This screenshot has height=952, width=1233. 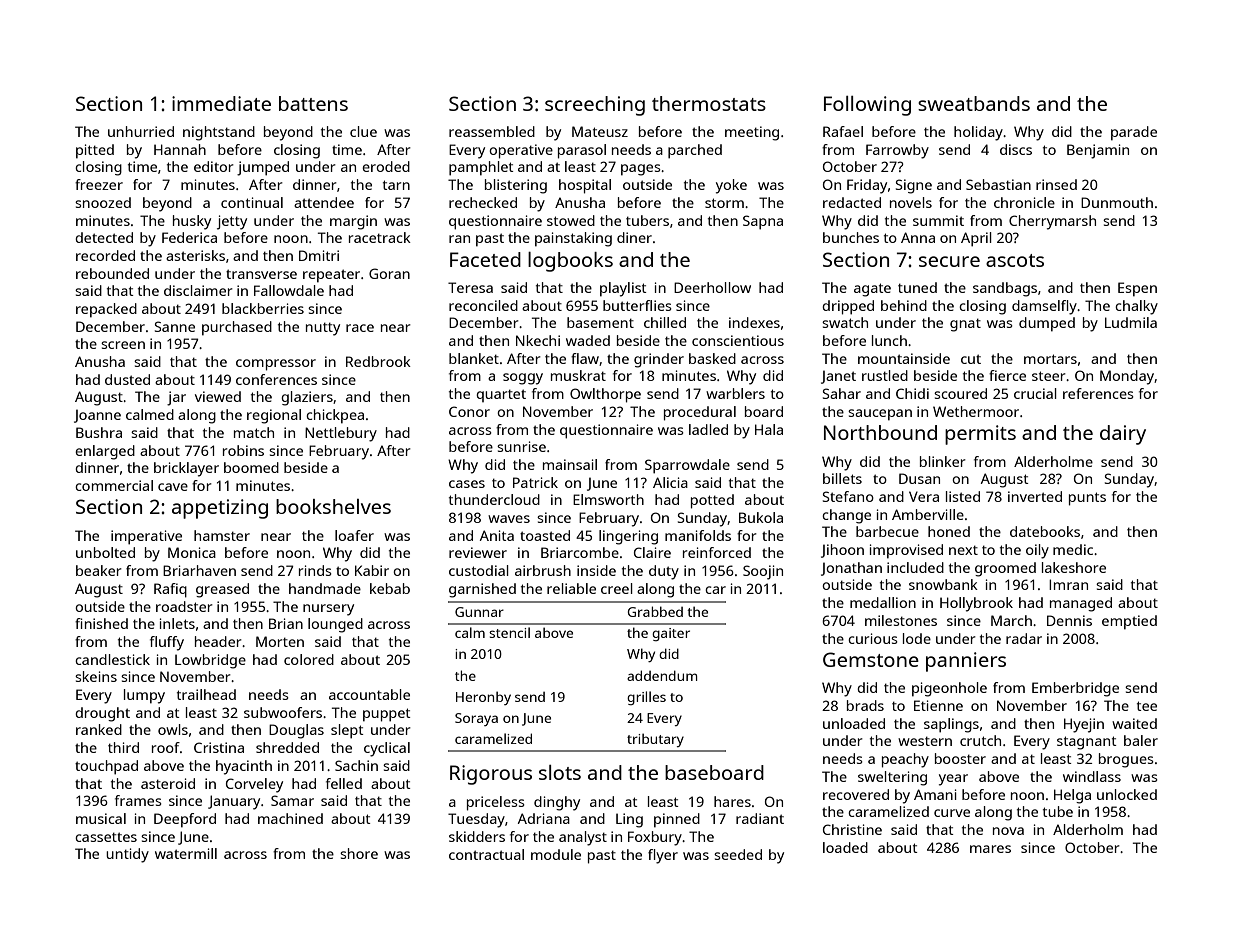 What do you see at coordinates (990, 849) in the screenshot?
I see `mares` at bounding box center [990, 849].
